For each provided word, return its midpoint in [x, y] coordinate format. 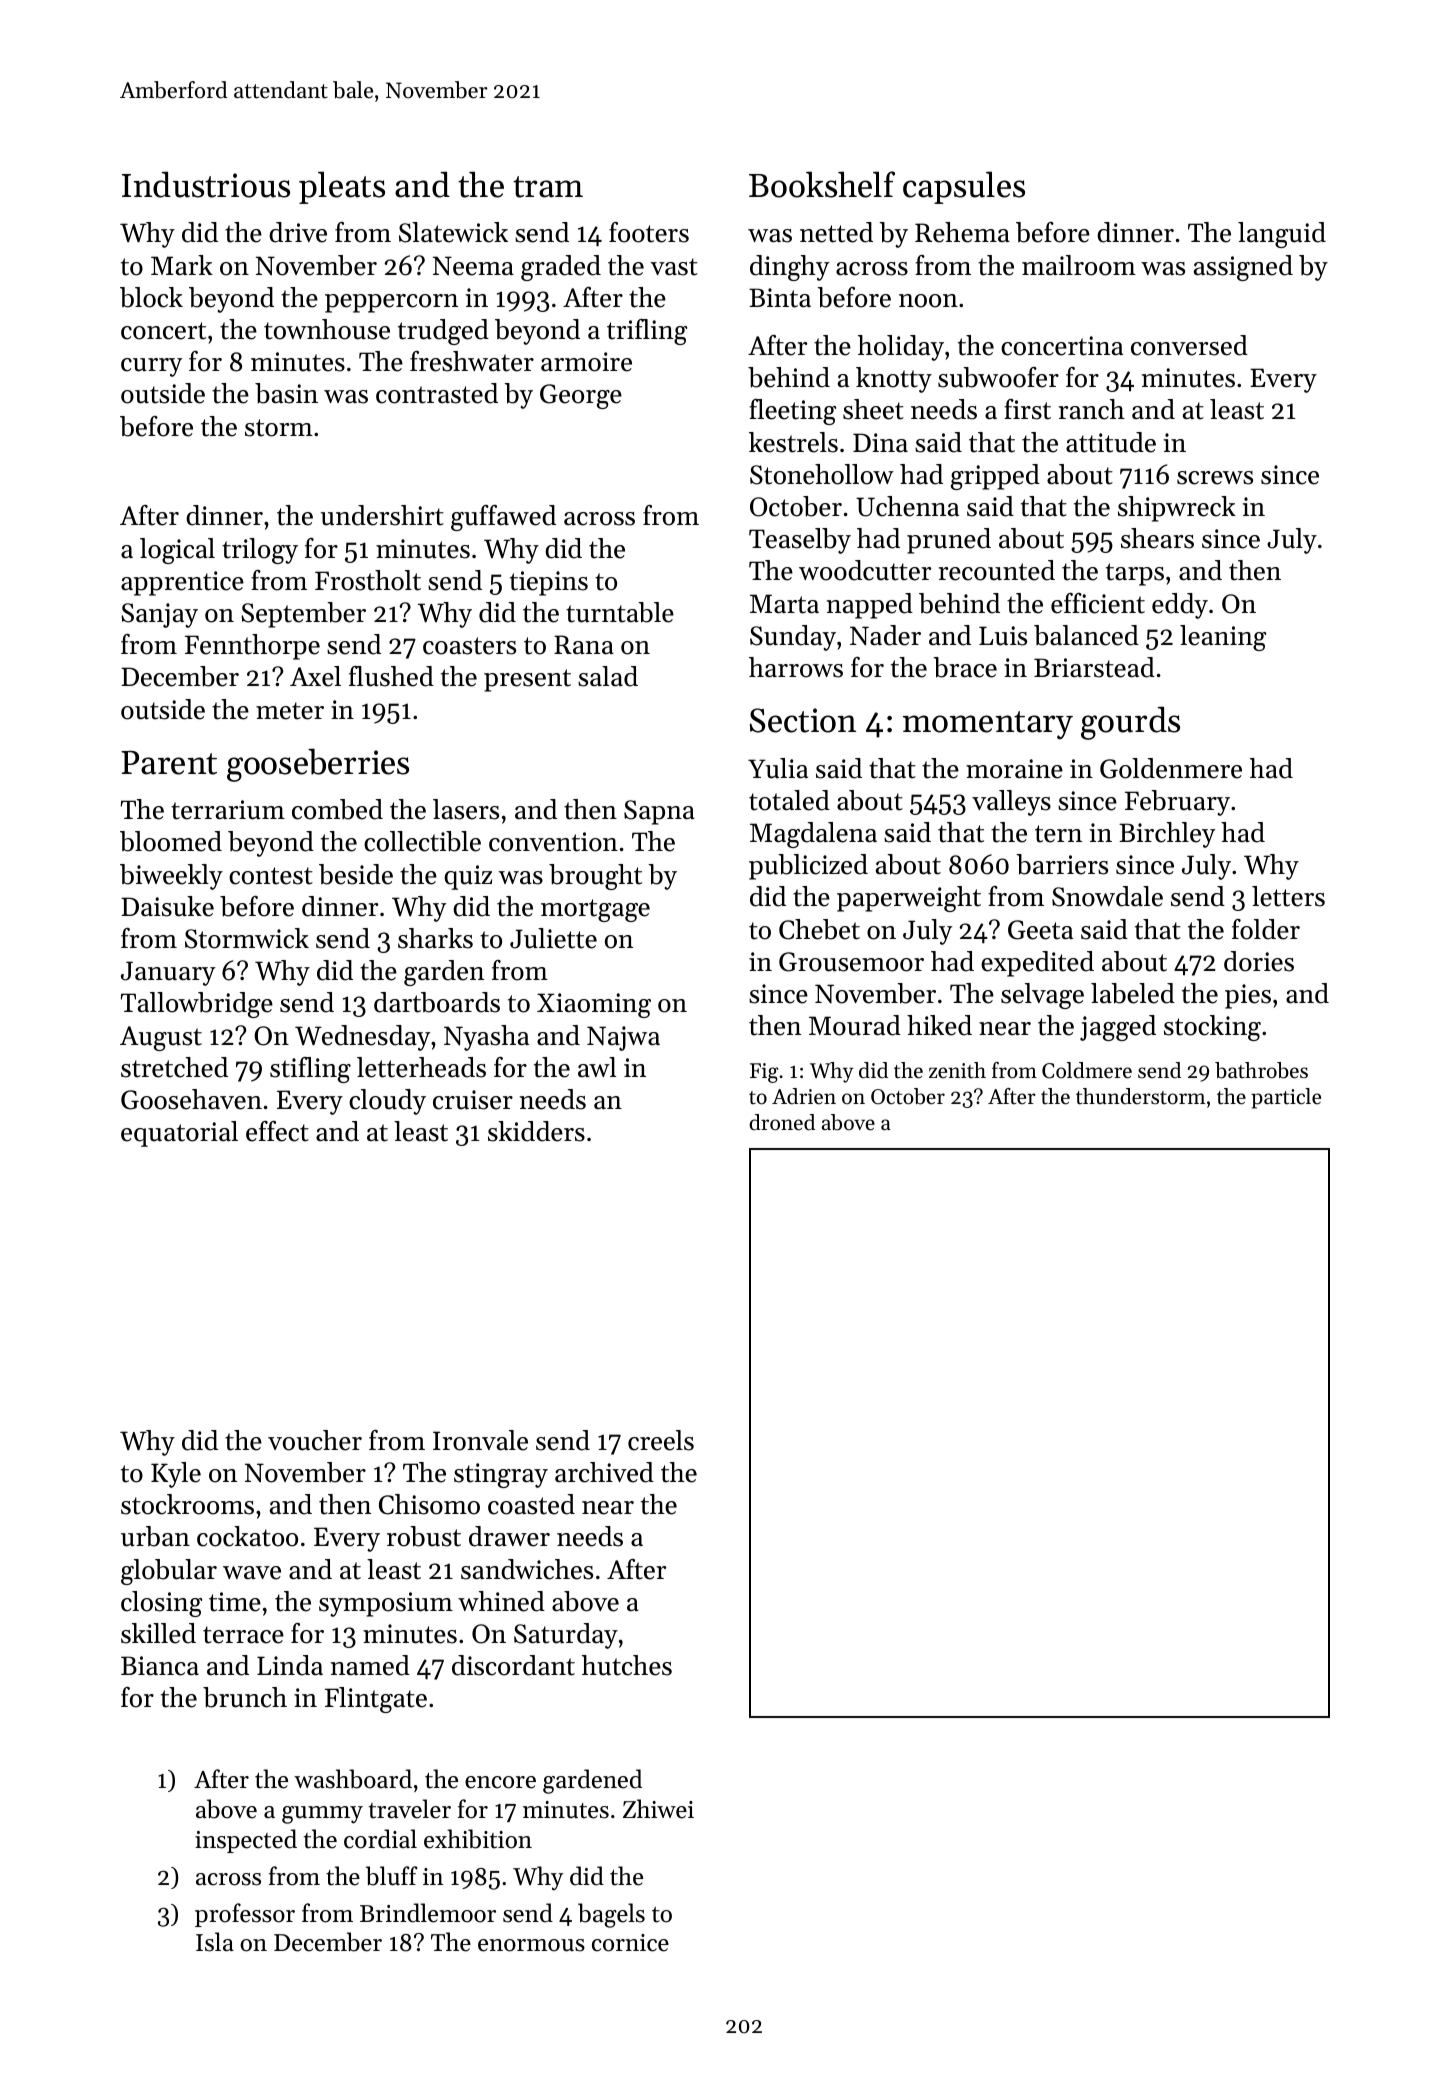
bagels [611, 1915]
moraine [1014, 769]
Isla [215, 1942]
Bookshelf [822, 184]
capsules [964, 187]
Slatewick [453, 232]
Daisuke [167, 906]
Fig [764, 1073]
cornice [630, 1943]
